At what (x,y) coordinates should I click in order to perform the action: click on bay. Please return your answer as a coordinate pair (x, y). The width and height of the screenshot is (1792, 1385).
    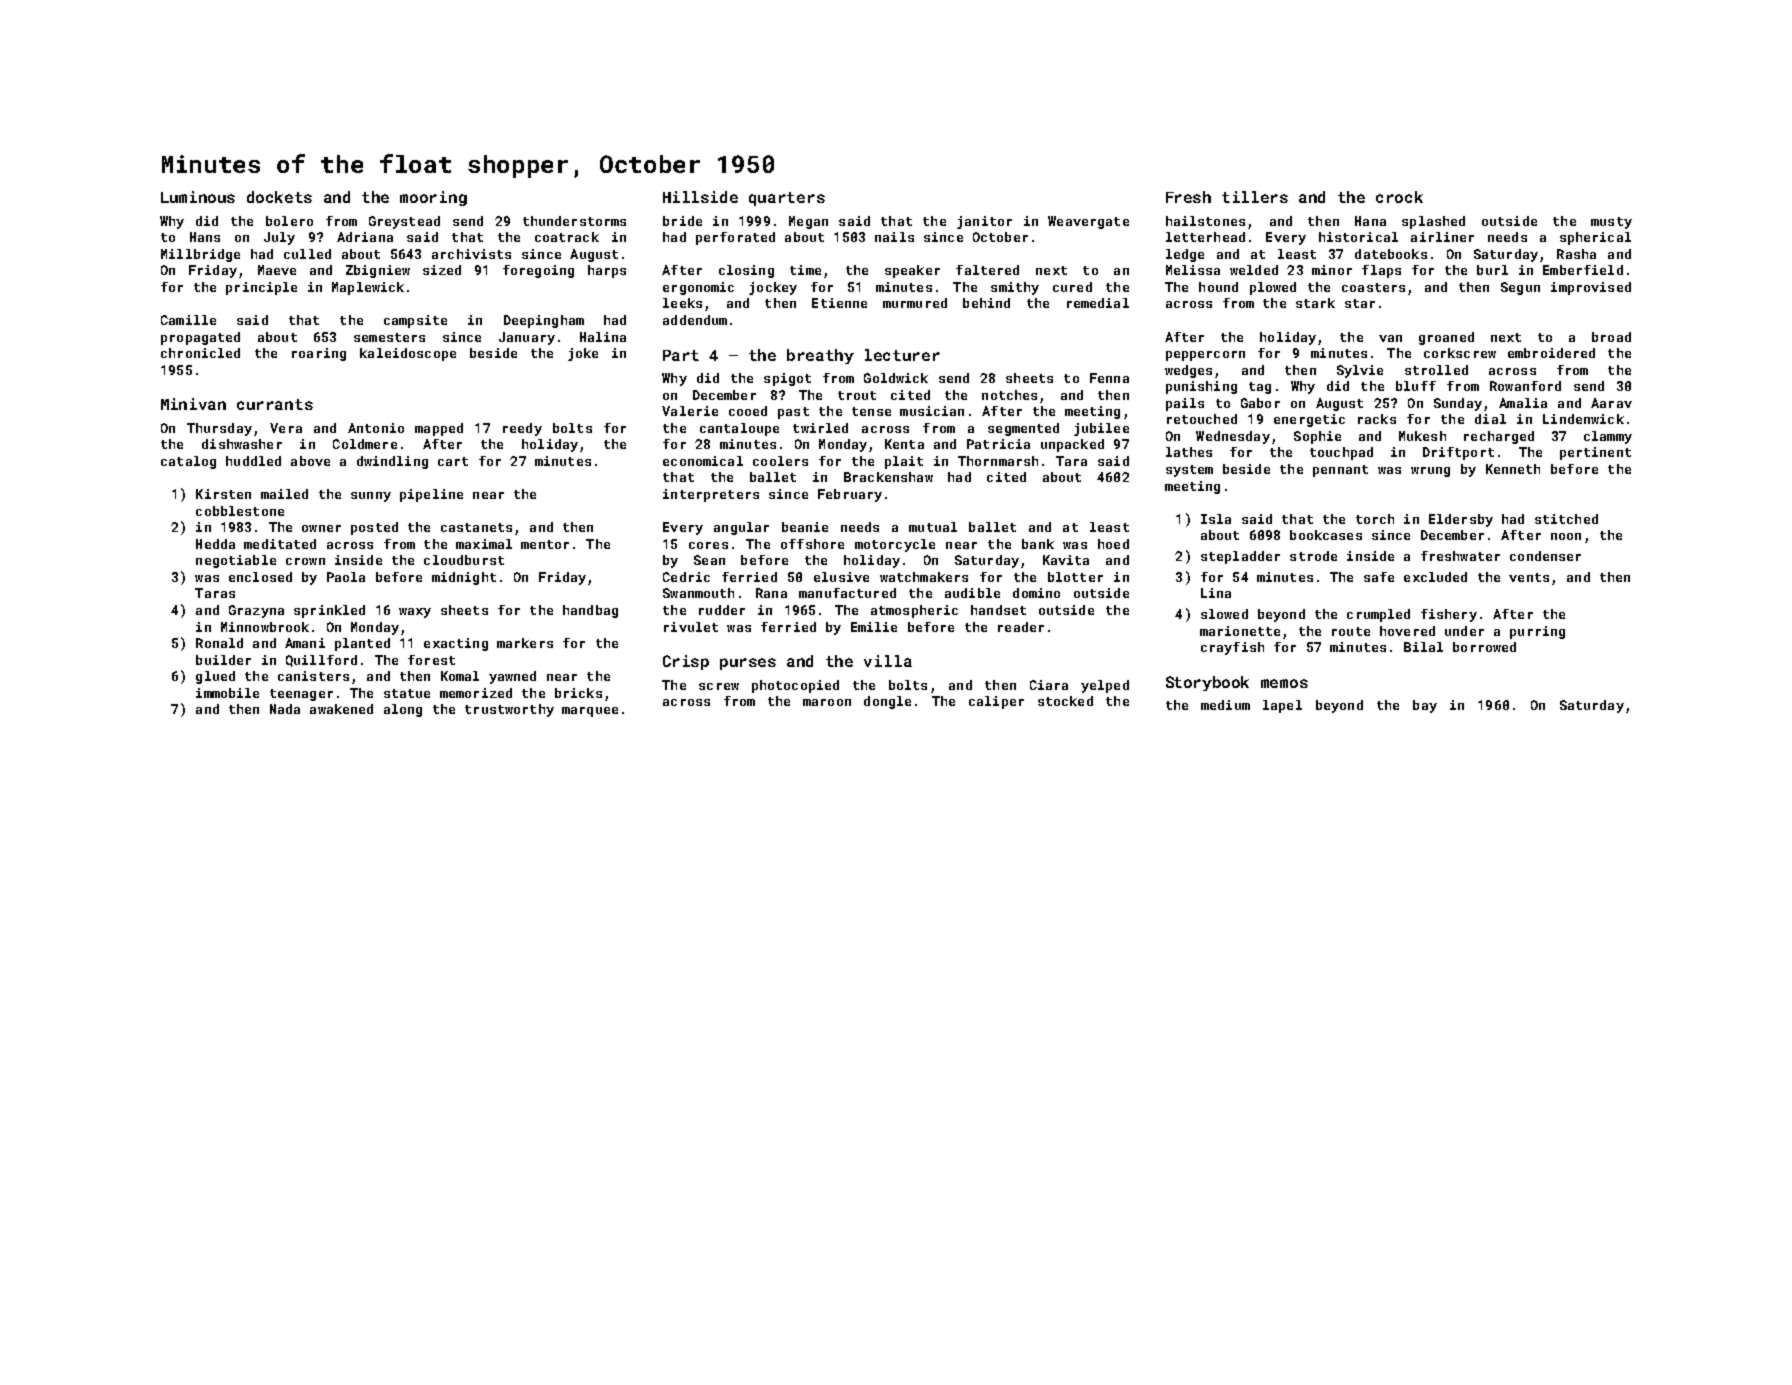
    Looking at the image, I should click on (1425, 706).
